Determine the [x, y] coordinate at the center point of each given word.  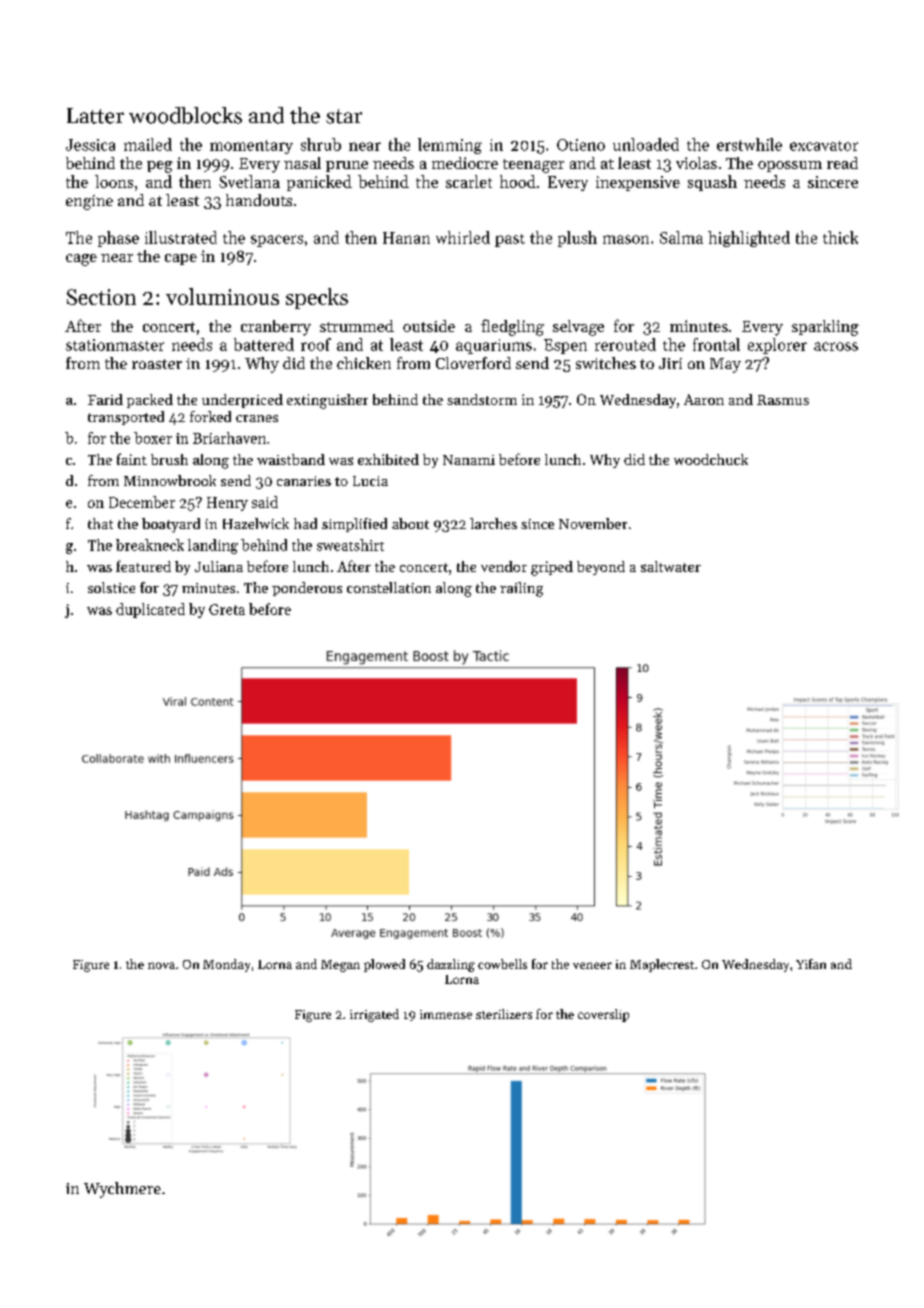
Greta [227, 609]
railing [521, 589]
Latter [95, 116]
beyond [601, 568]
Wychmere [122, 1190]
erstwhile [749, 144]
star [344, 116]
